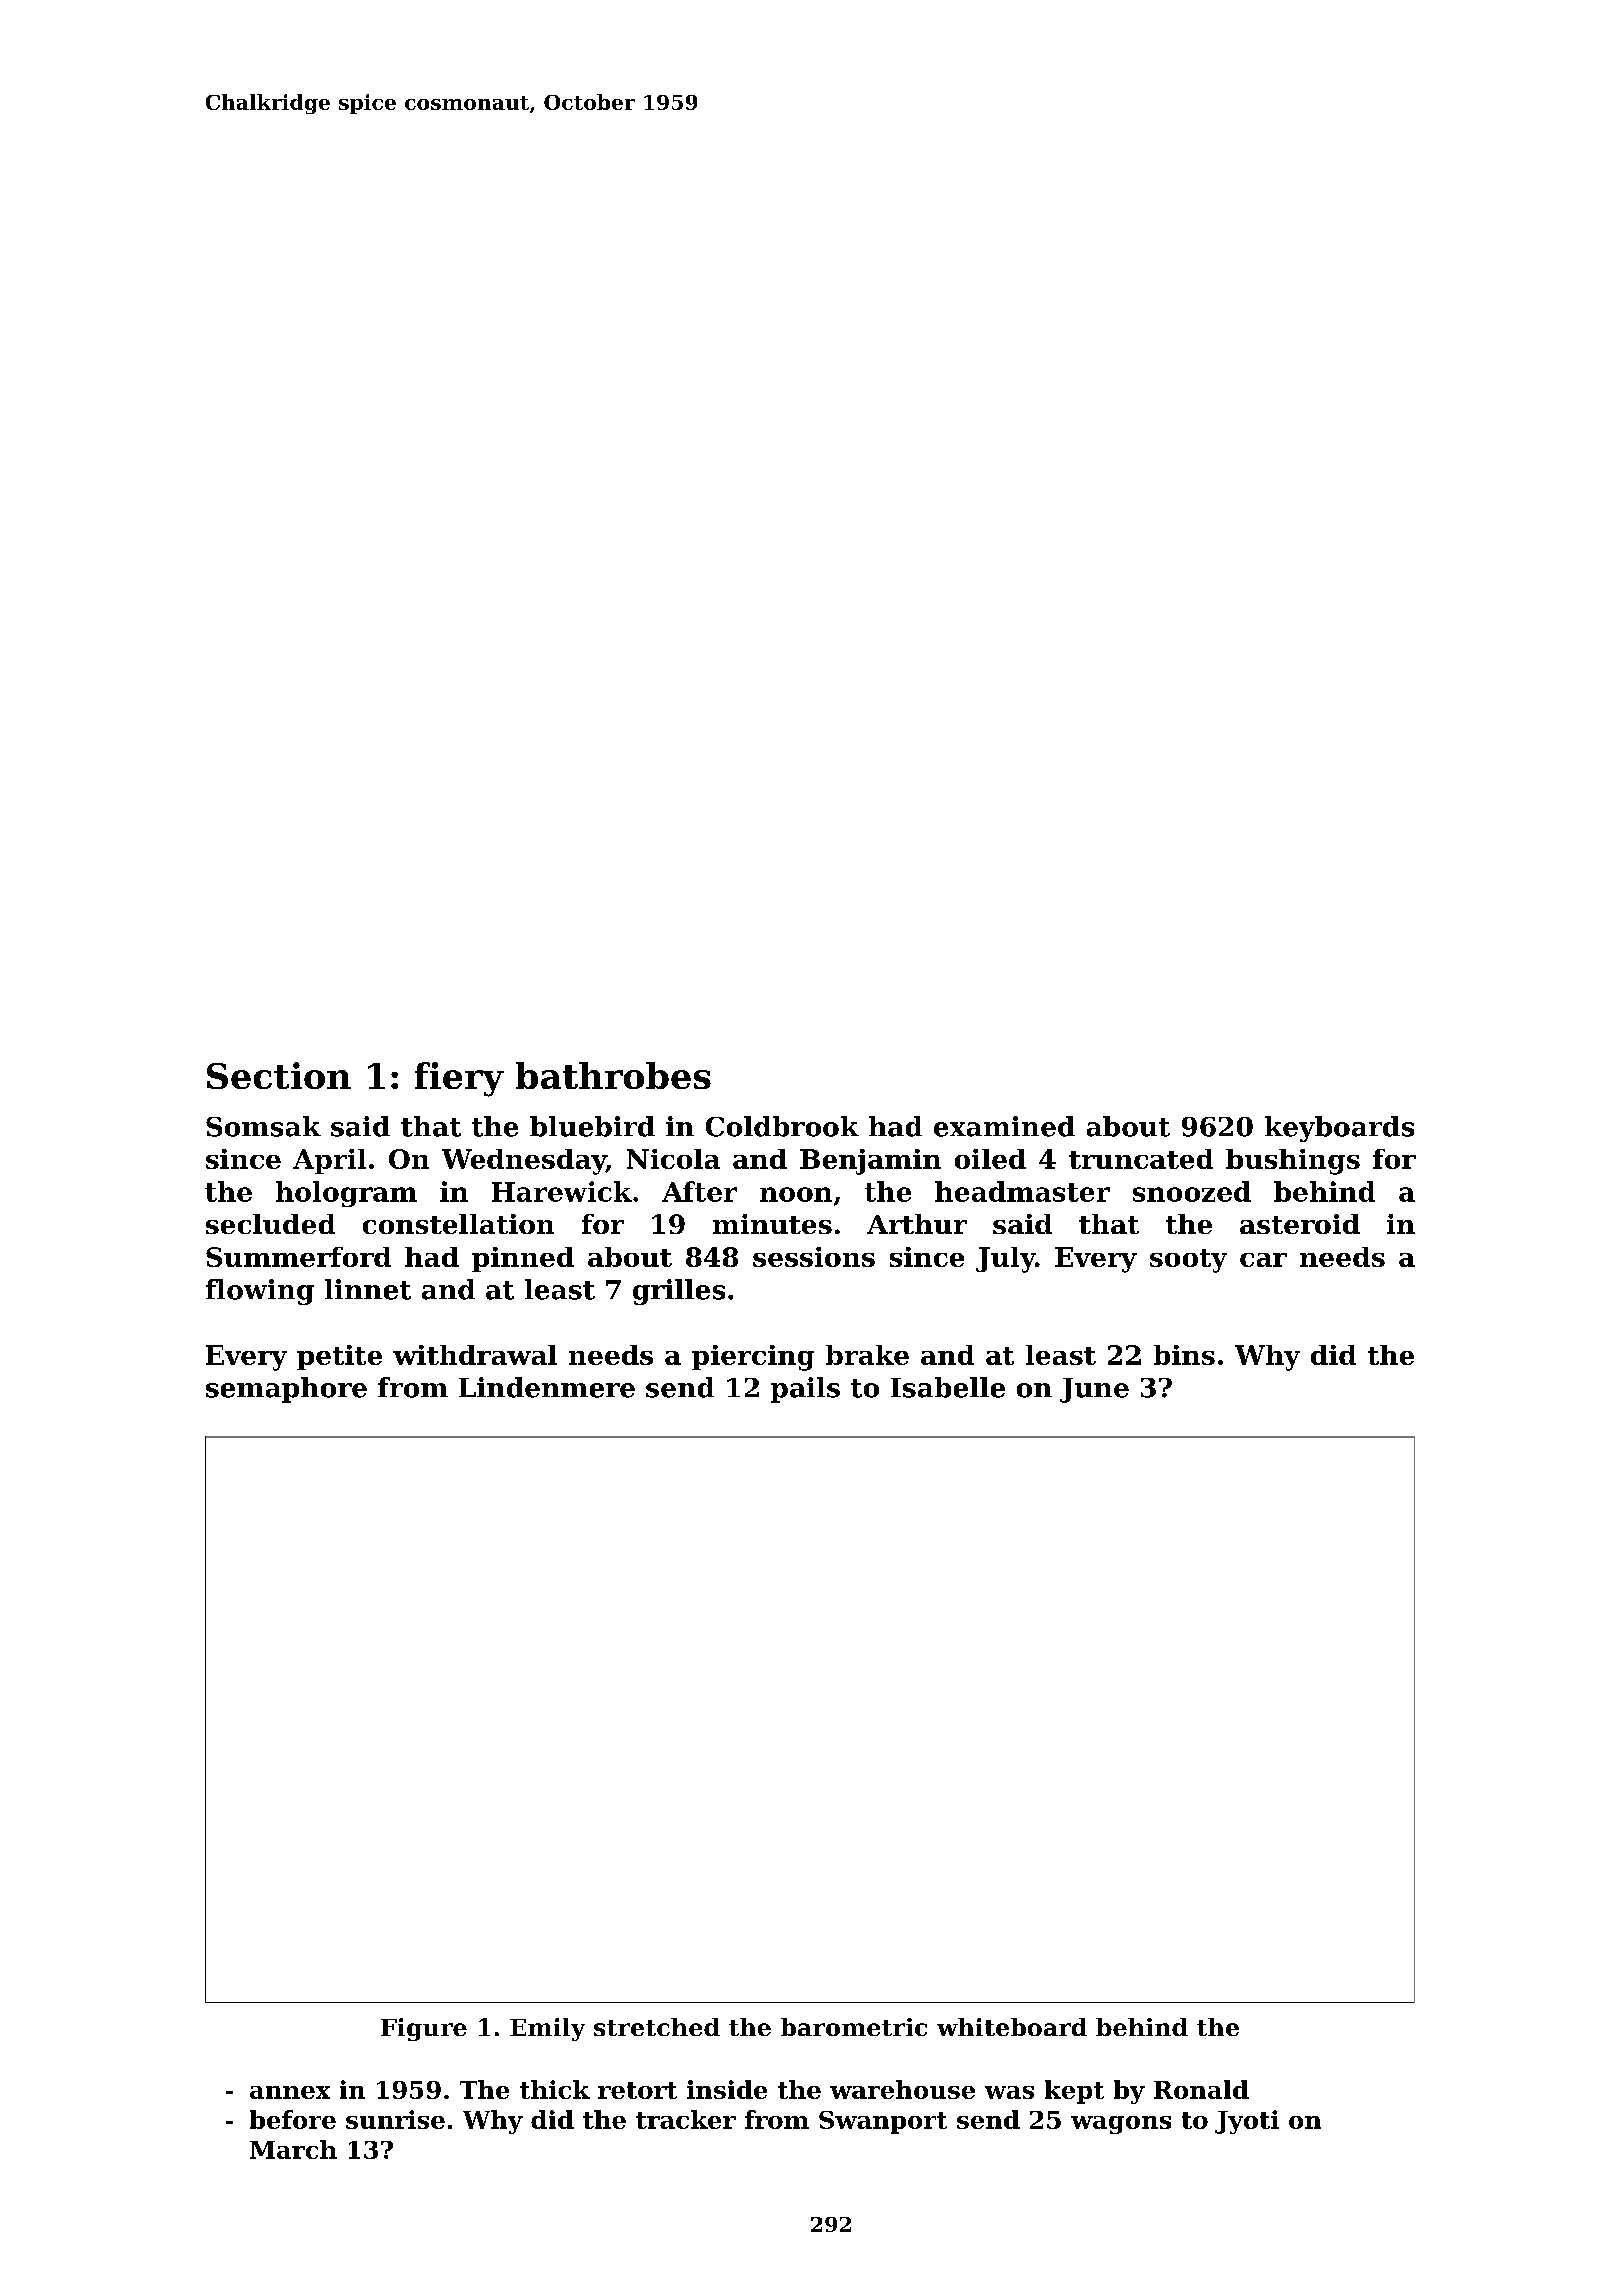 This image has width=1620, height=2292. What do you see at coordinates (1012, 2027) in the image?
I see `whiteboard` at bounding box center [1012, 2027].
